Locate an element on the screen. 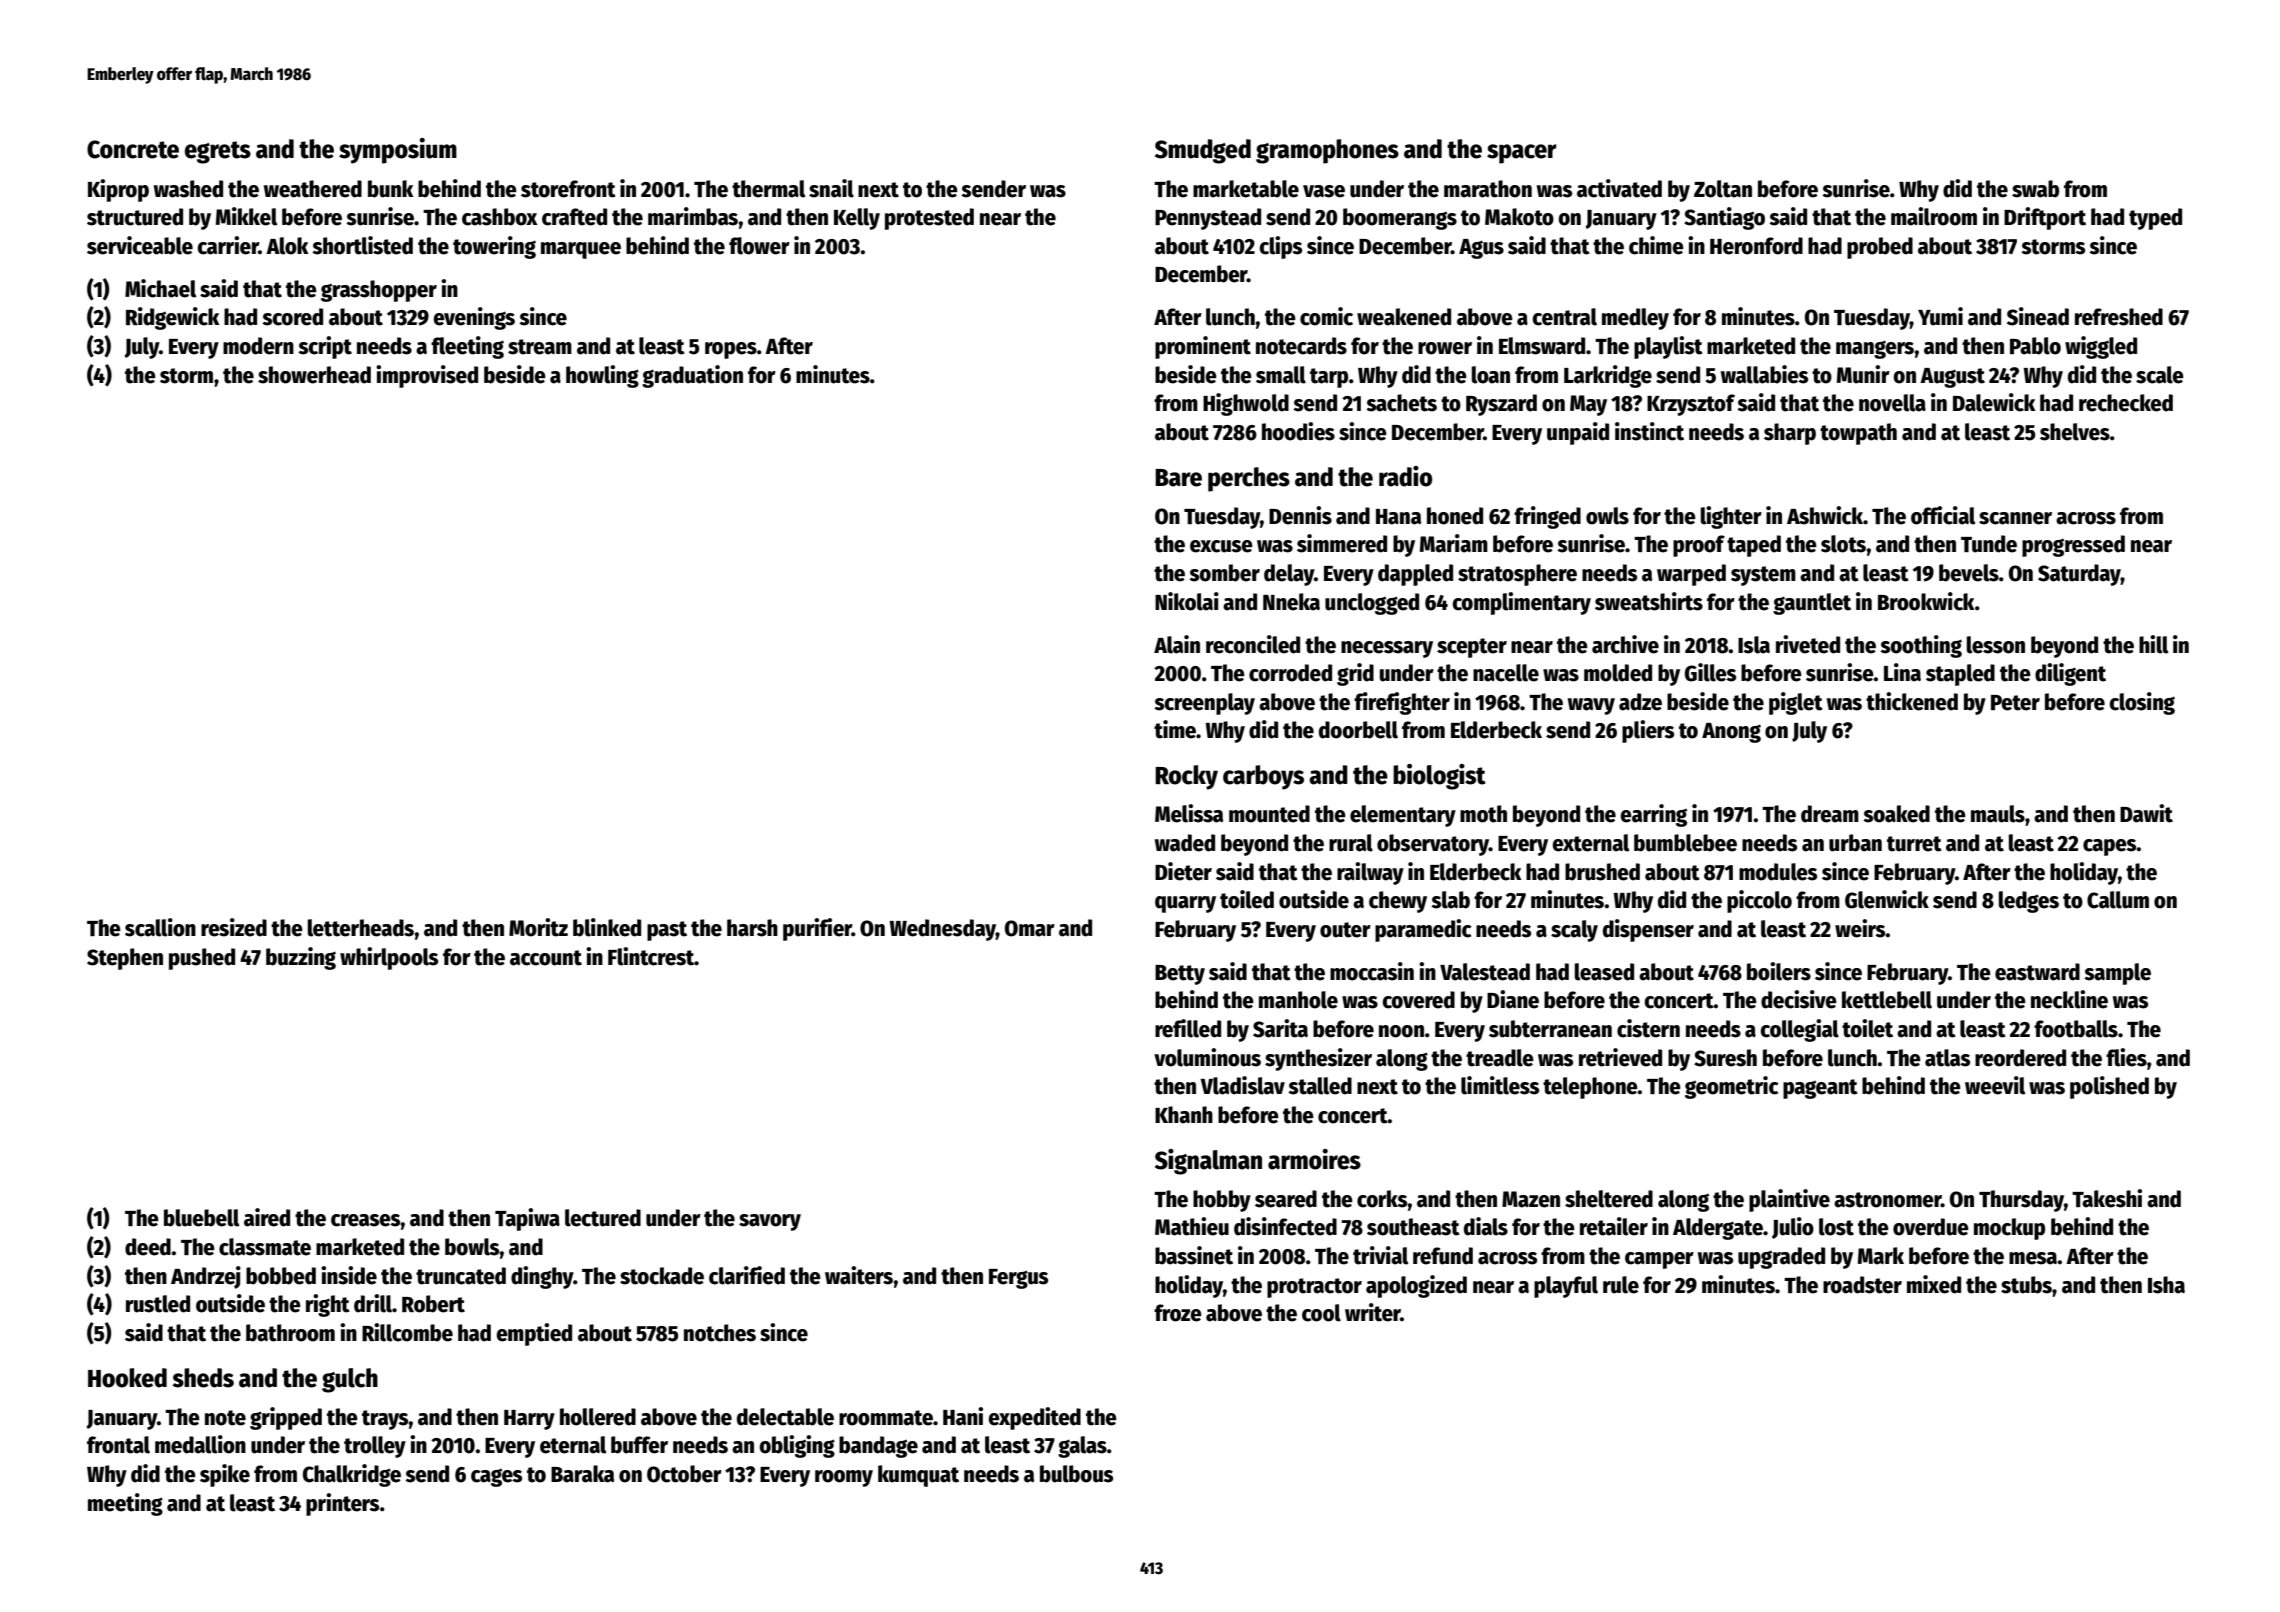  bathroom is located at coordinates (290, 1333).
